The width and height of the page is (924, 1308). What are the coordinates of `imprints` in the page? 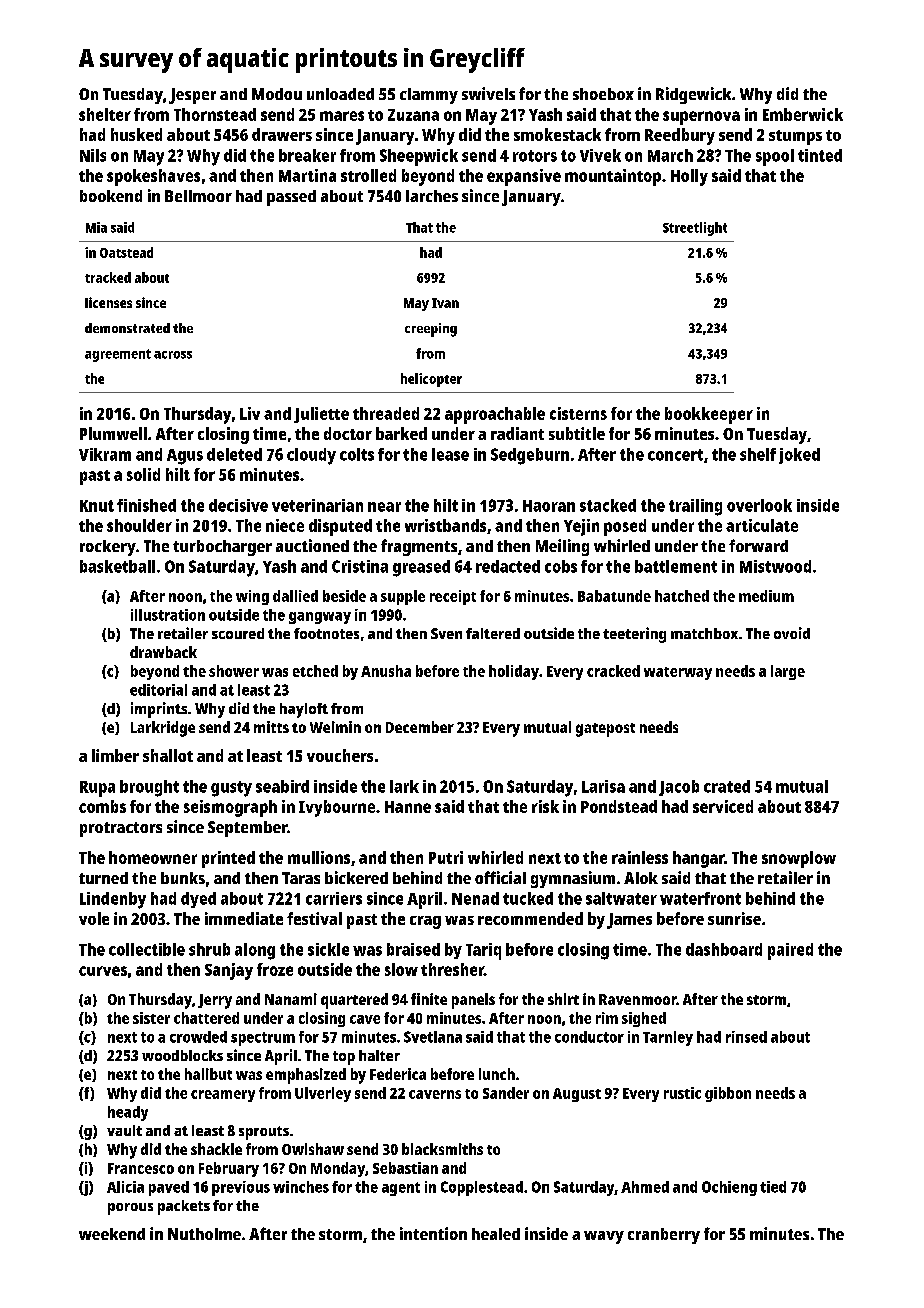 It's located at (159, 710).
